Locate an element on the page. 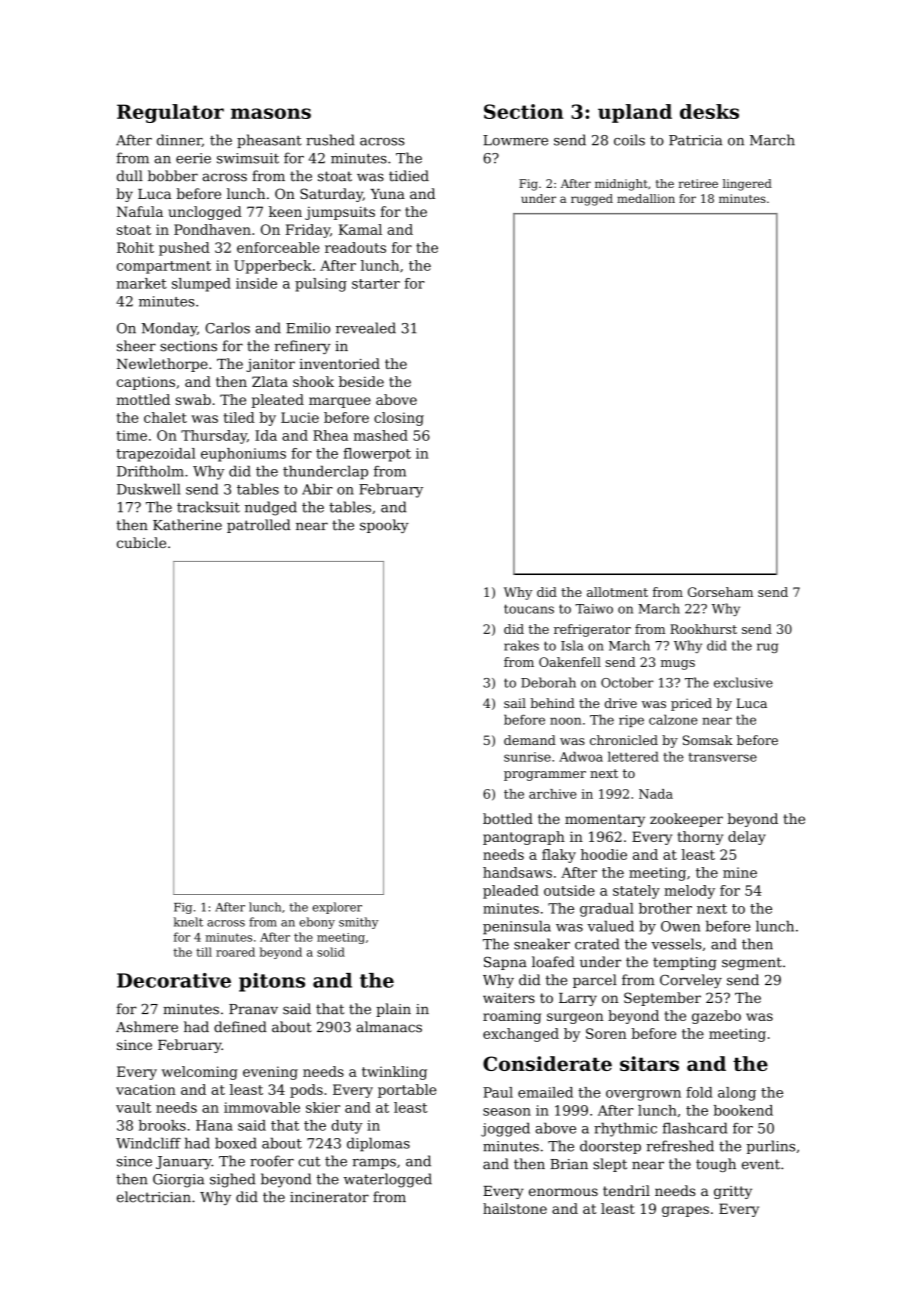 Image resolution: width=924 pixels, height=1308 pixels. Lowmere is located at coordinates (515, 140).
